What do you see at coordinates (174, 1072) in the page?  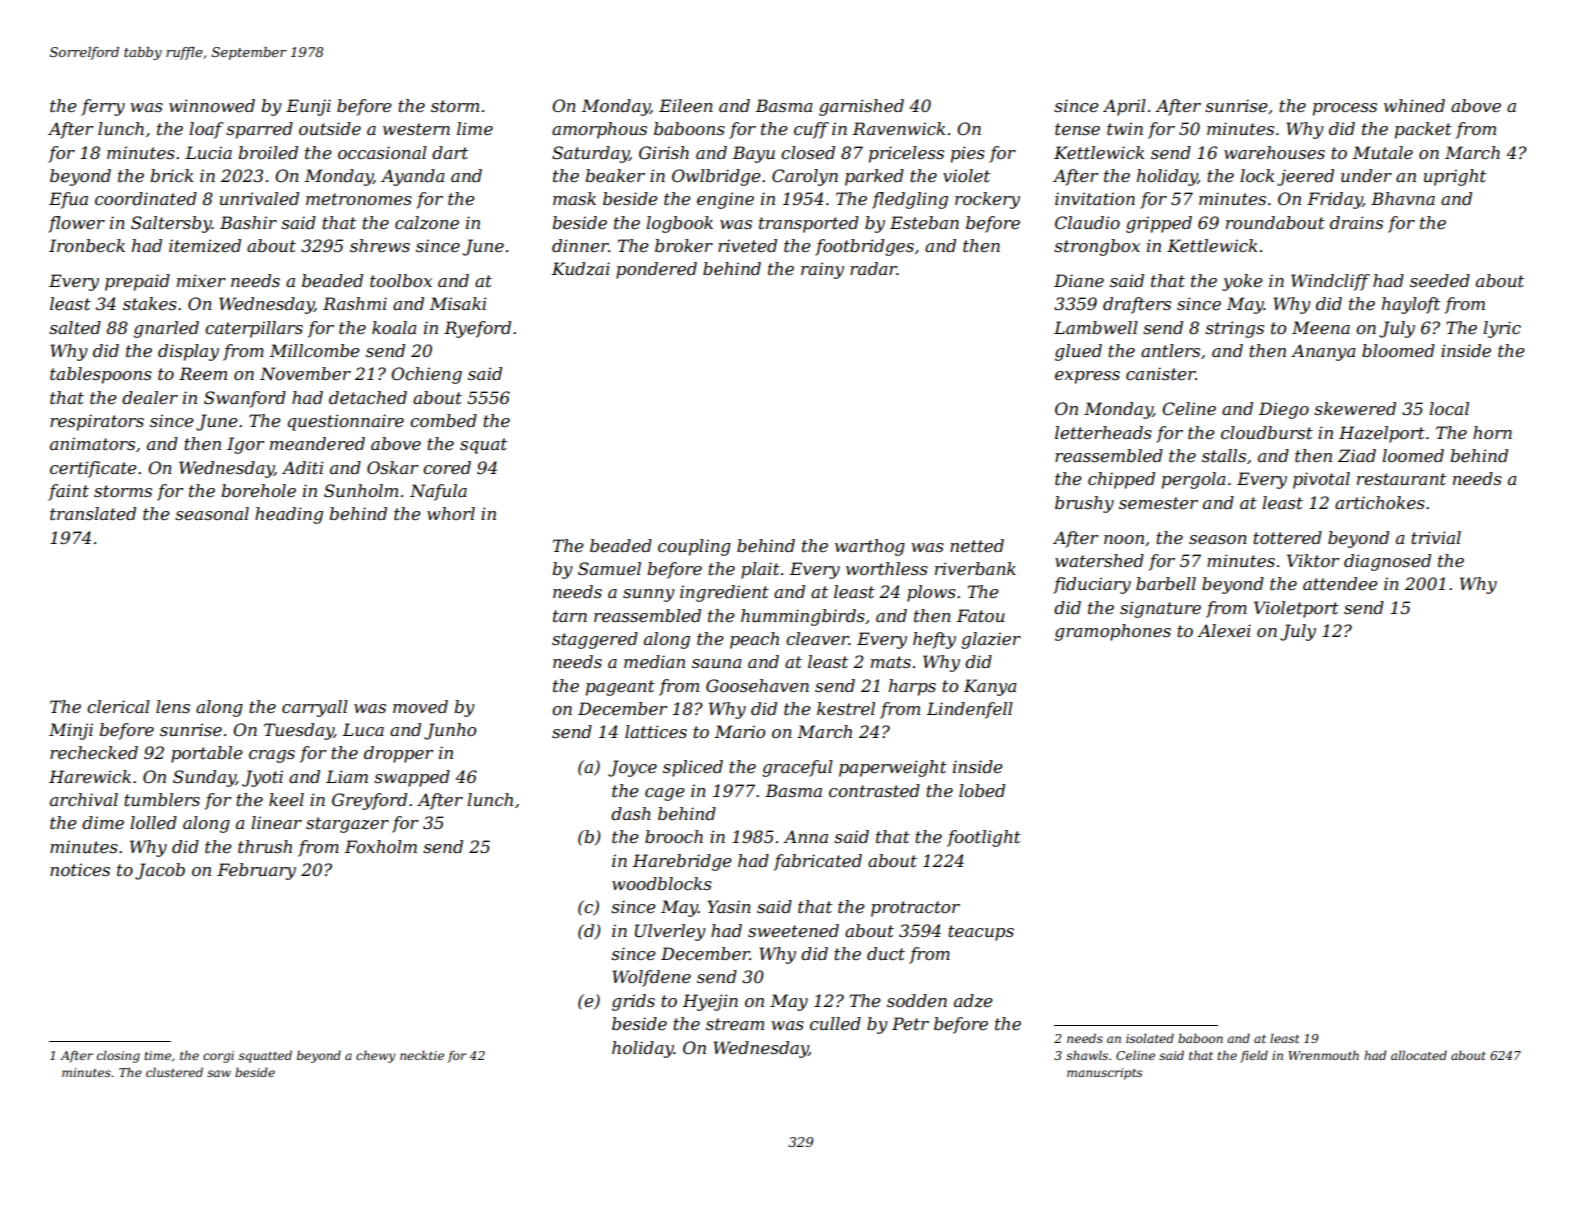 I see `clustered` at bounding box center [174, 1072].
